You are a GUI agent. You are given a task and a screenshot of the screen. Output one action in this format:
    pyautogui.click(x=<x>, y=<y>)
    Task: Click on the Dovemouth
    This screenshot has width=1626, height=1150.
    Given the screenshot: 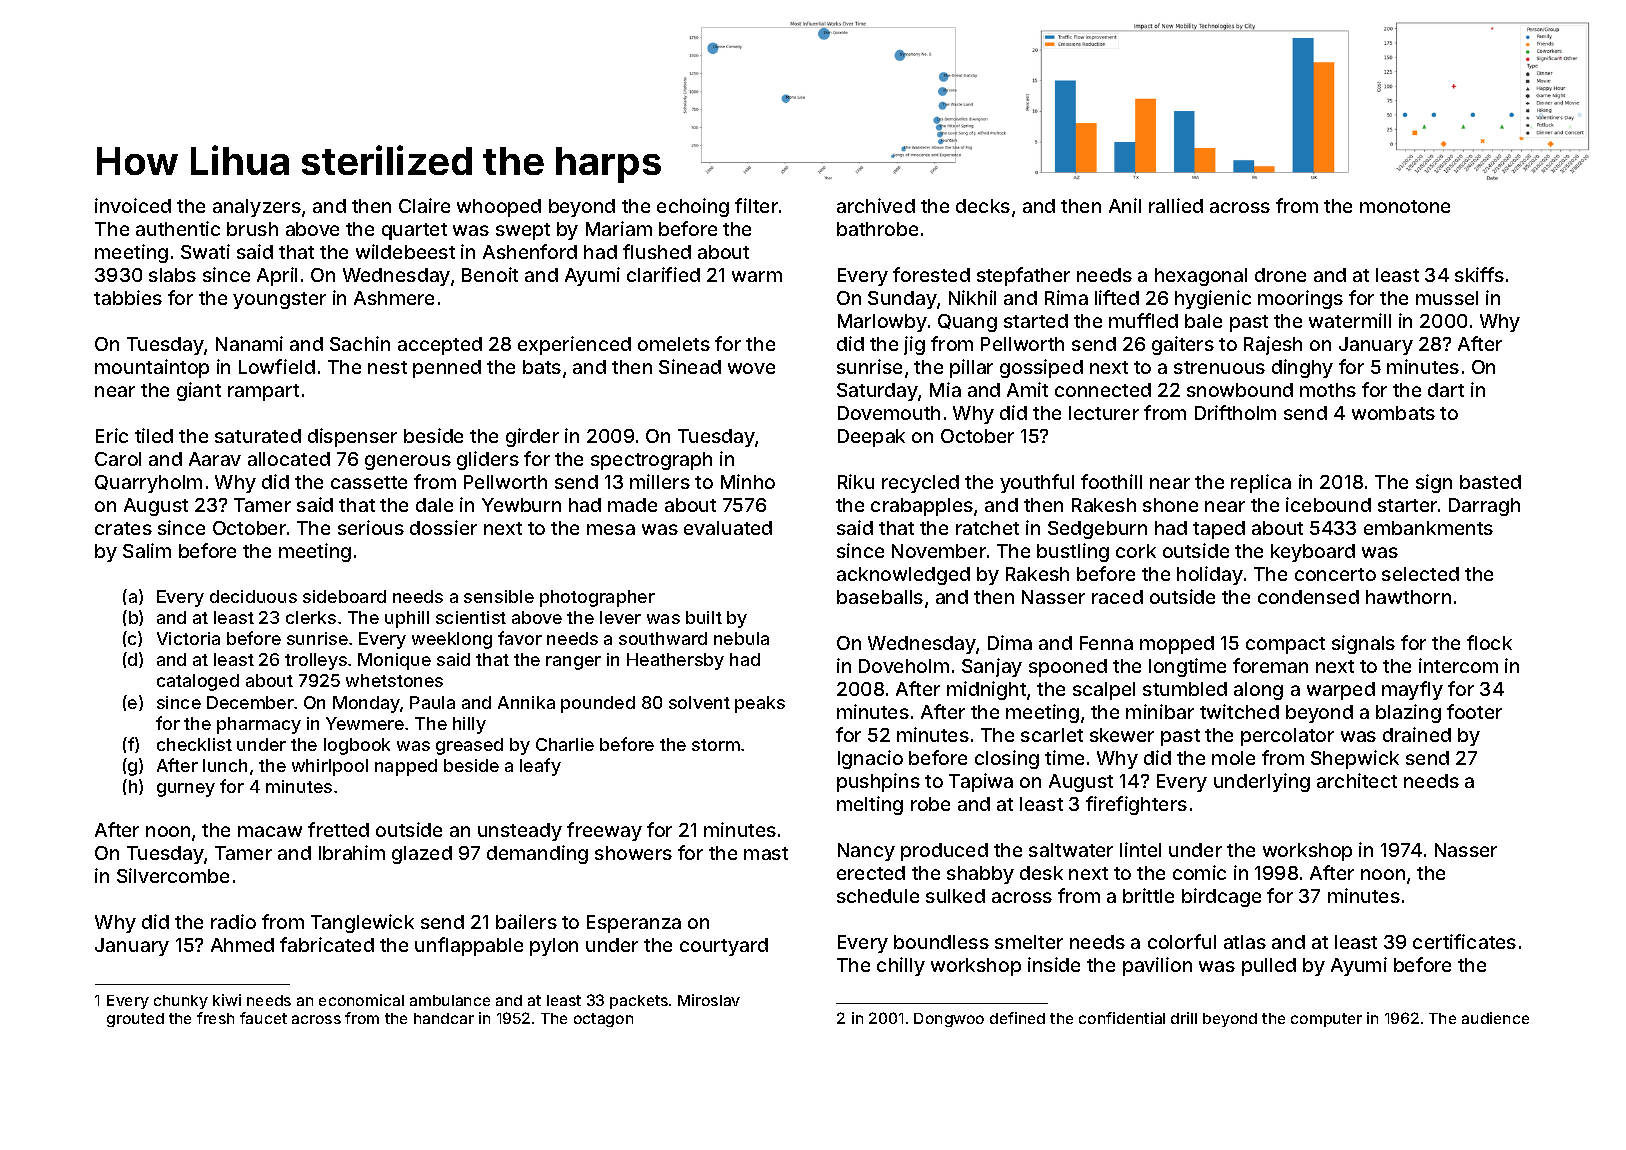 What is the action you would take?
    pyautogui.click(x=889, y=413)
